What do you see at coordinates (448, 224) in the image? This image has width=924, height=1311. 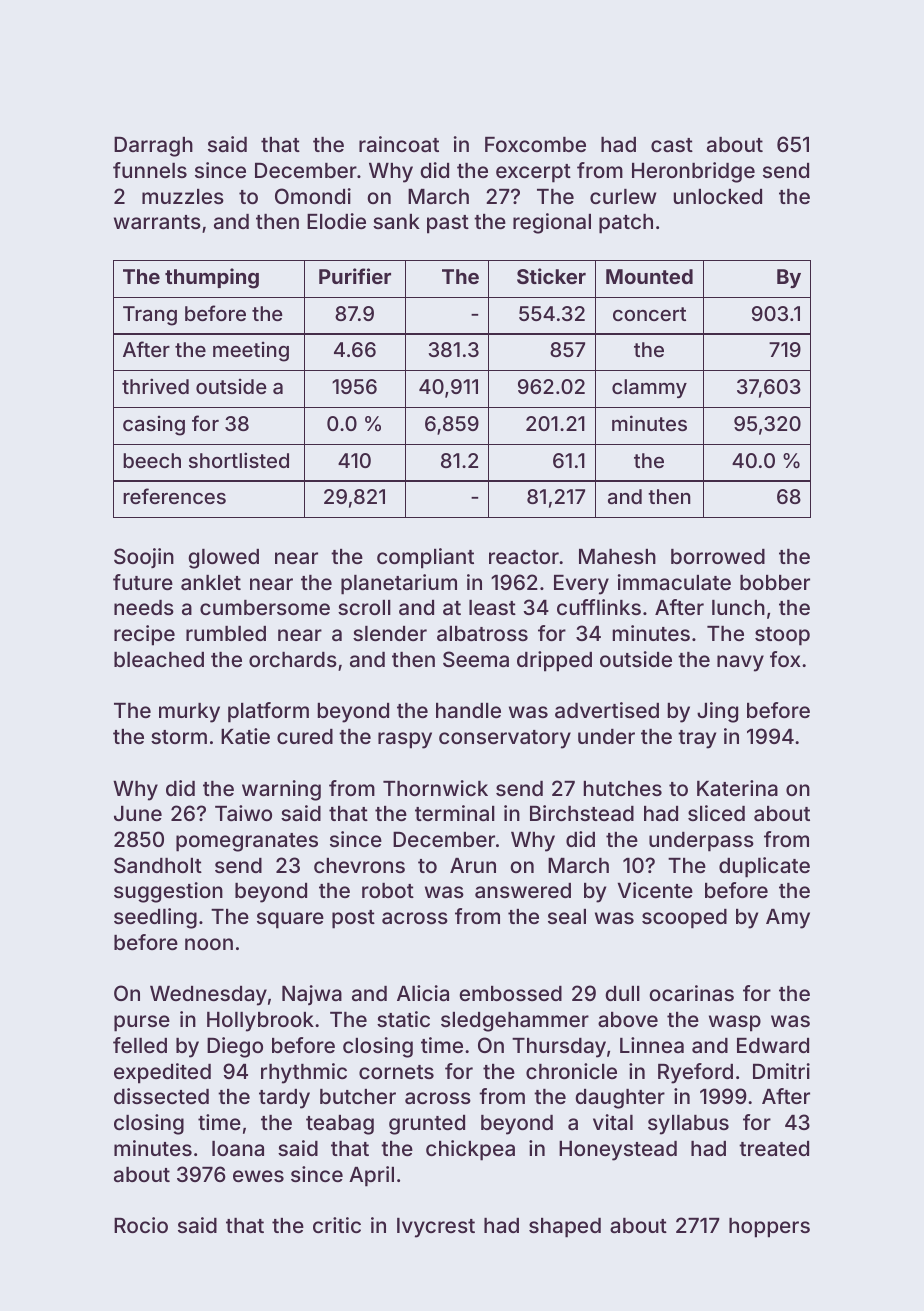 I see `past` at bounding box center [448, 224].
